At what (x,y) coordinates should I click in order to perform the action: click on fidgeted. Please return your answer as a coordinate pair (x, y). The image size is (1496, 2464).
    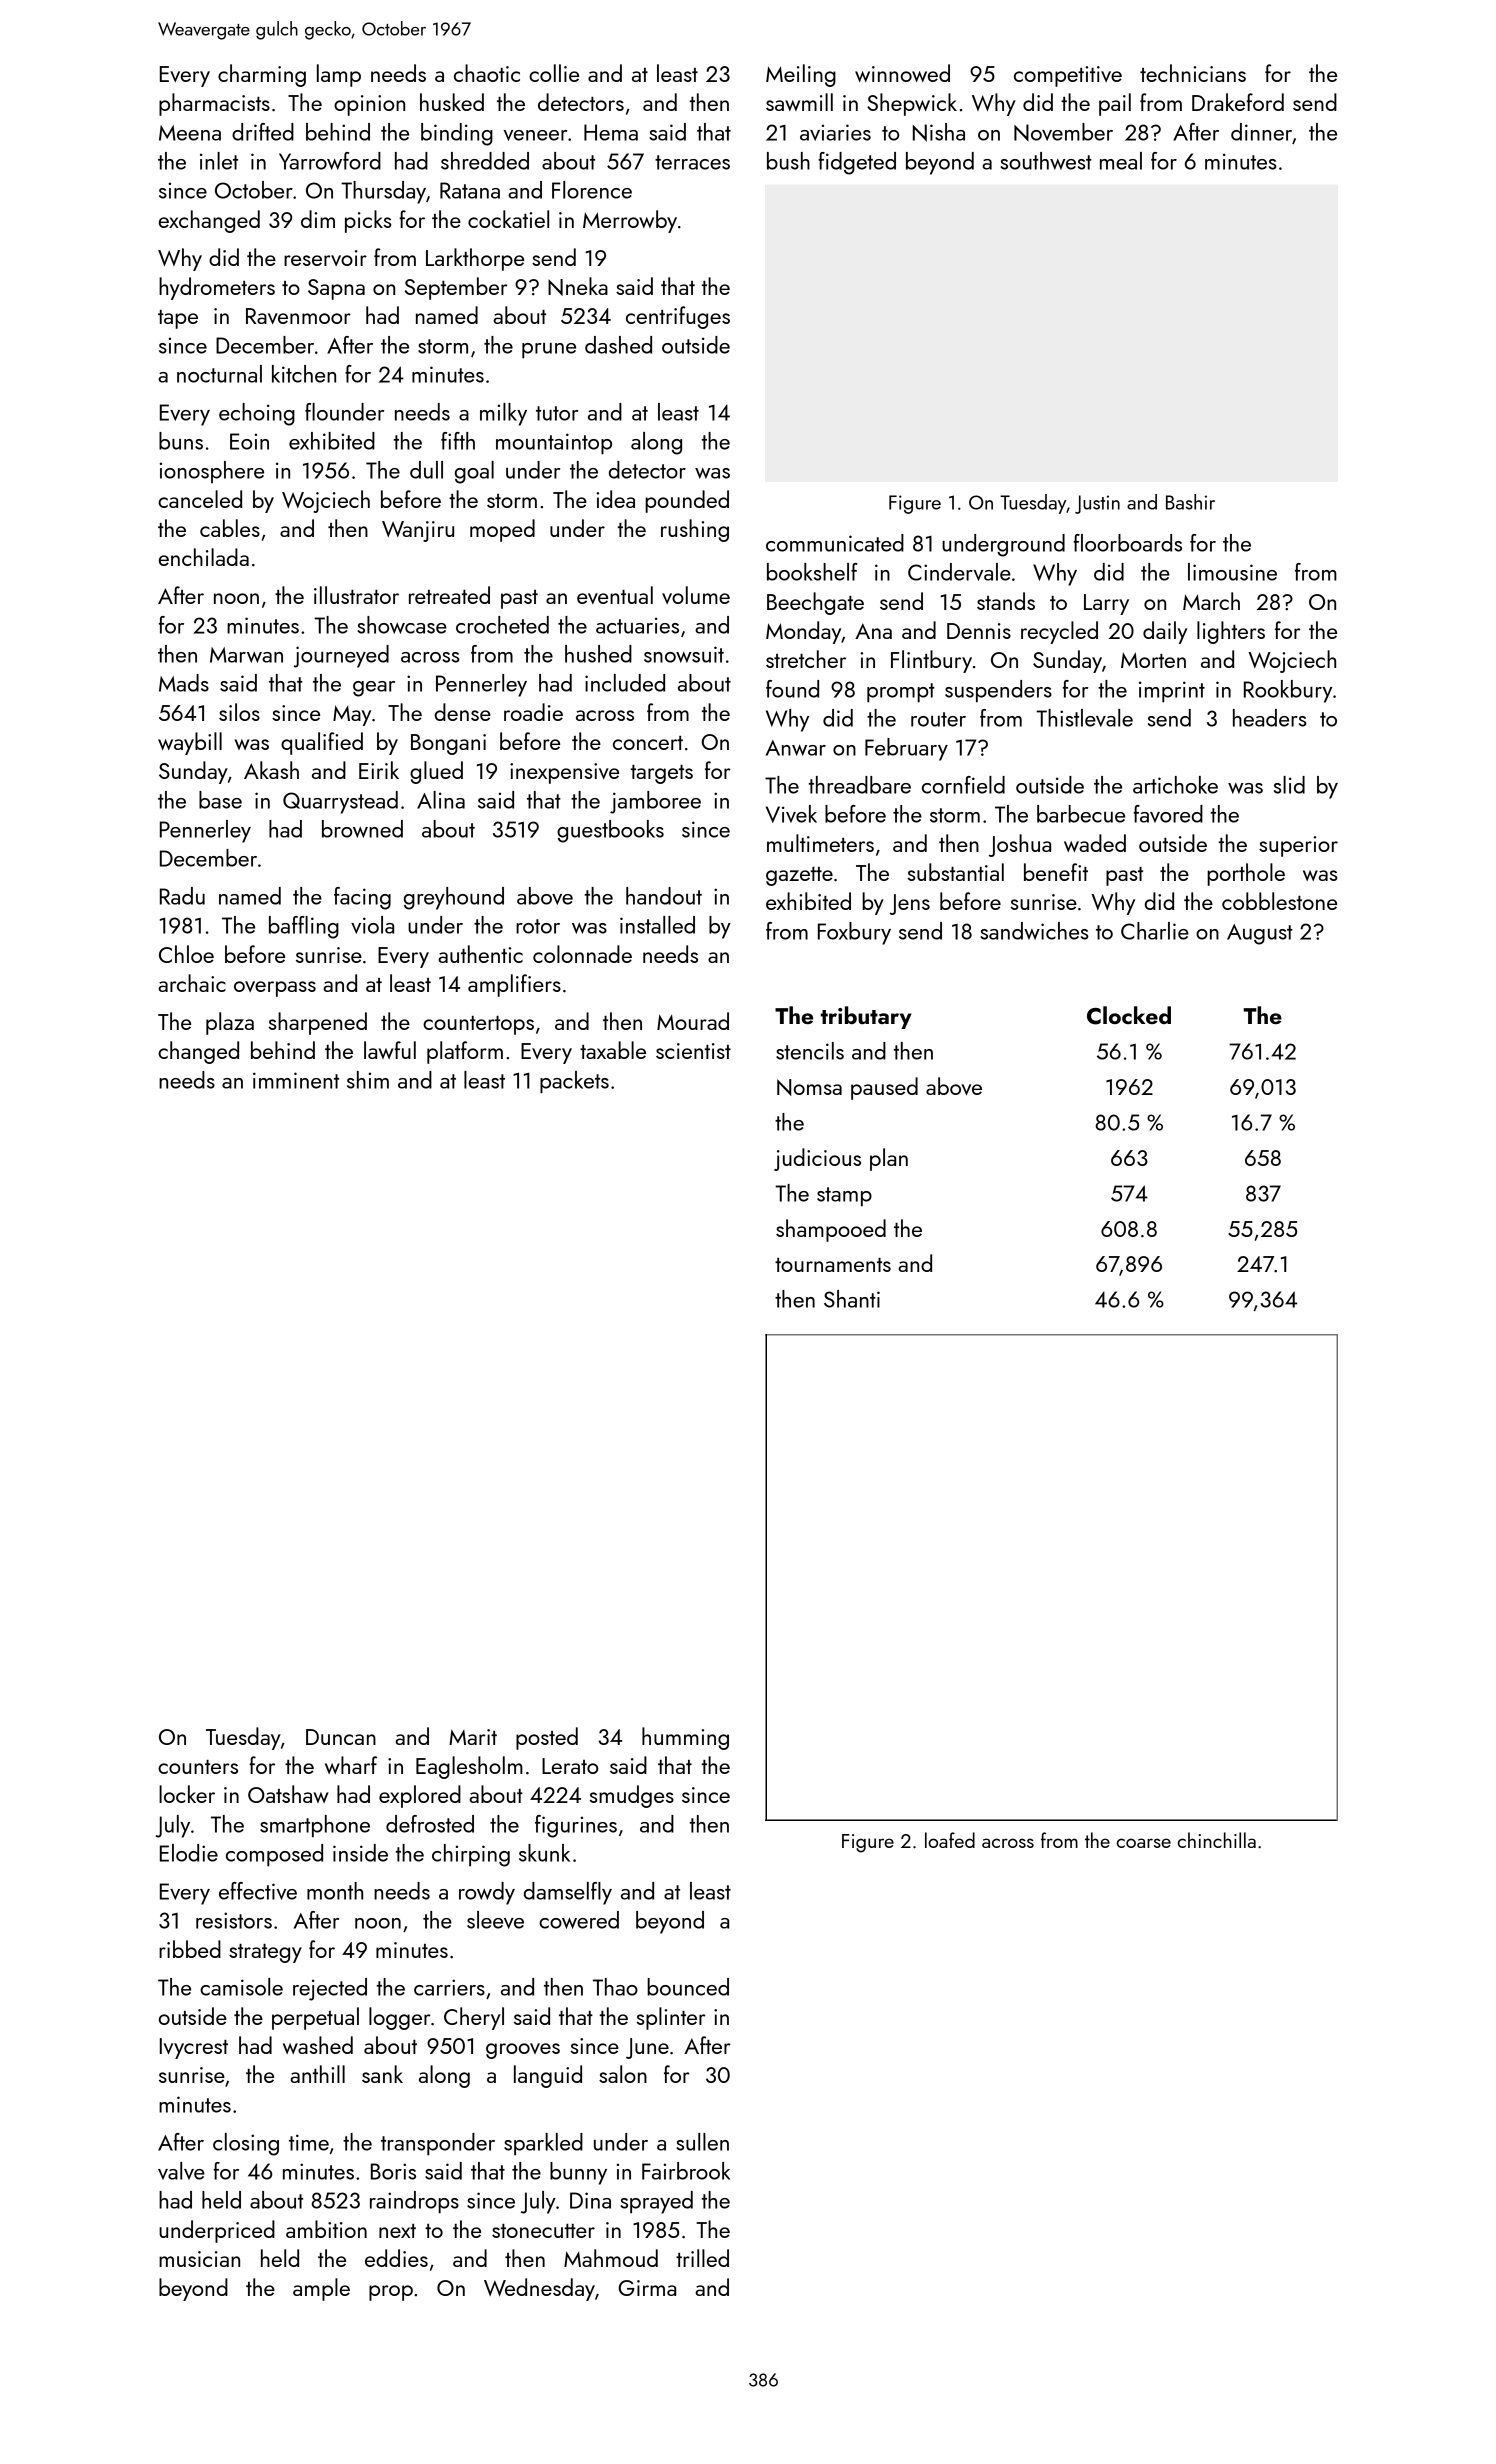
    Looking at the image, I should click on (857, 163).
